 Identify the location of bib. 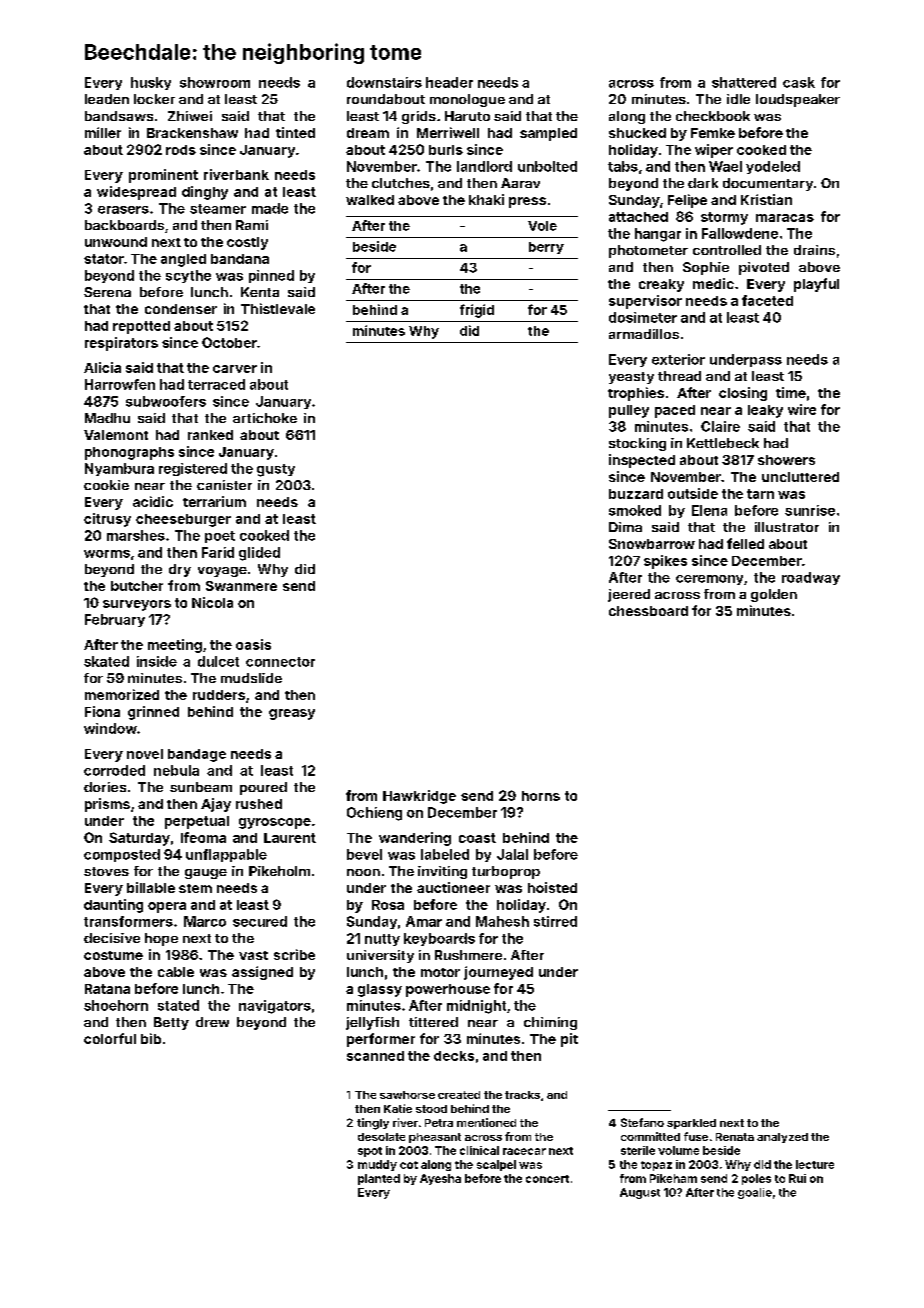
(151, 1038).
